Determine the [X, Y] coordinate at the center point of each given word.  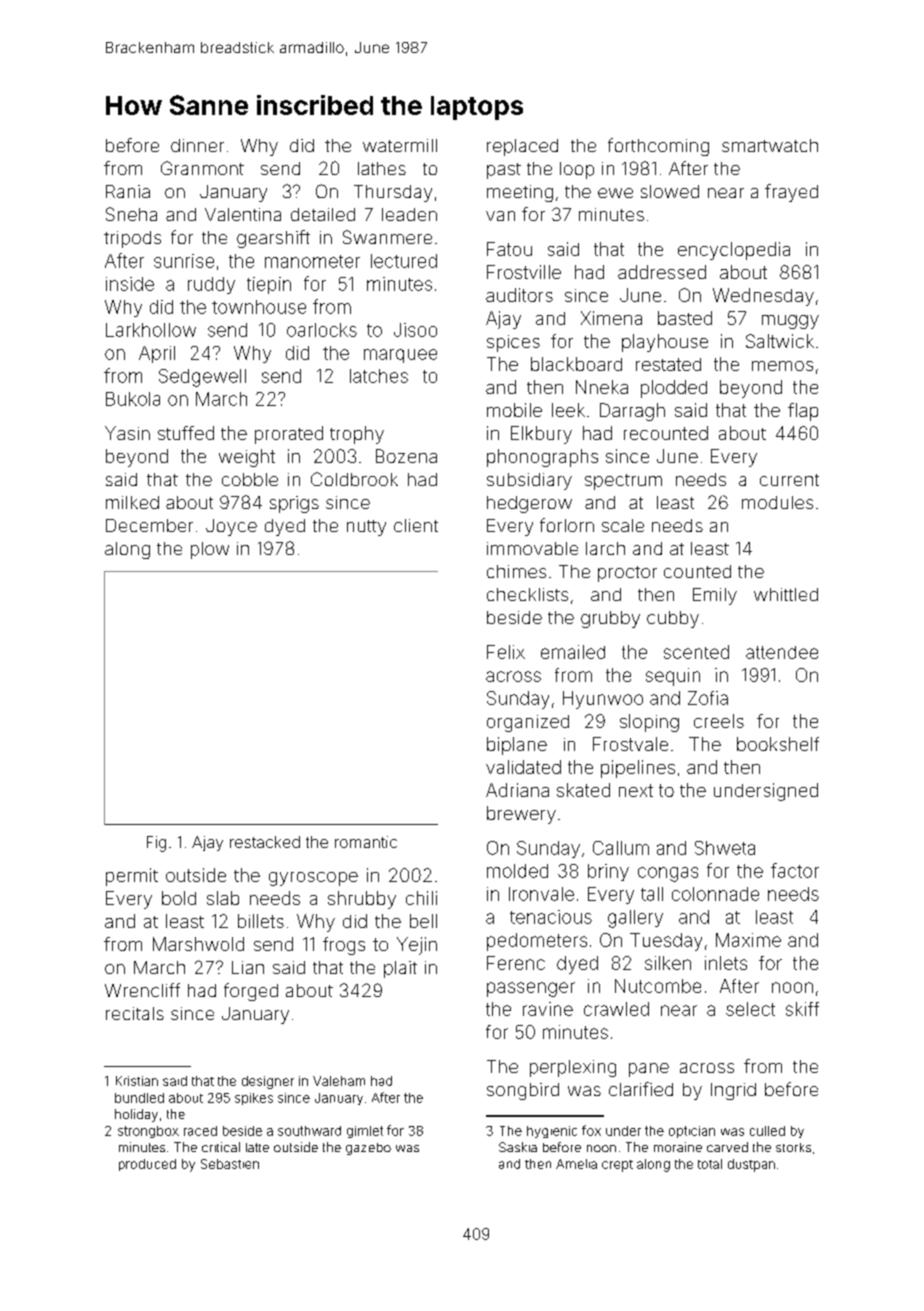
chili [421, 898]
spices [513, 343]
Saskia [518, 1147]
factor [795, 870]
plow [210, 550]
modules [777, 502]
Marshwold [198, 944]
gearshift [273, 239]
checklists [527, 594]
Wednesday [763, 297]
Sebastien [230, 1164]
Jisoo [415, 330]
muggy [790, 322]
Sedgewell [202, 378]
